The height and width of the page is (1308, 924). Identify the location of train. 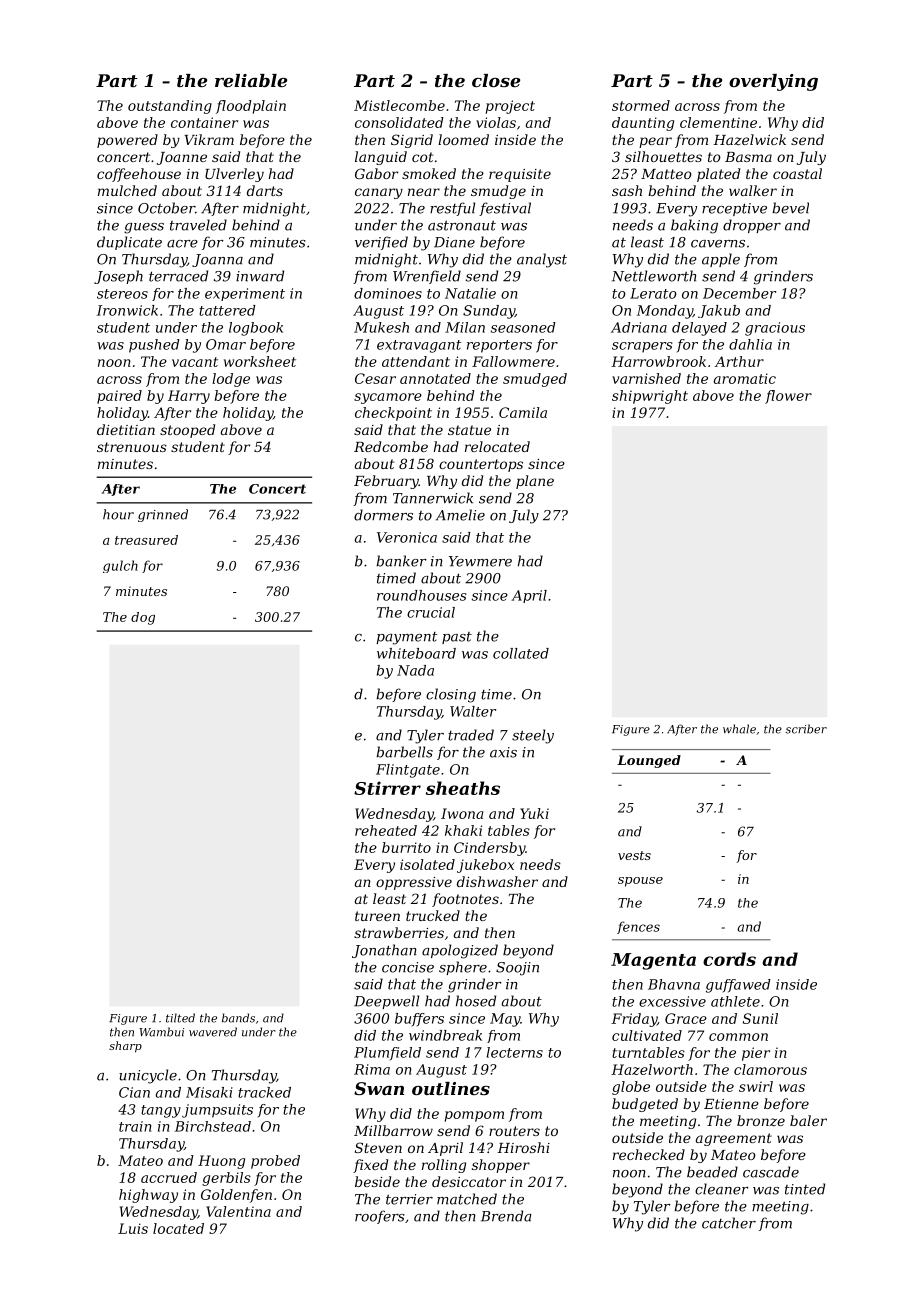
(135, 1126).
